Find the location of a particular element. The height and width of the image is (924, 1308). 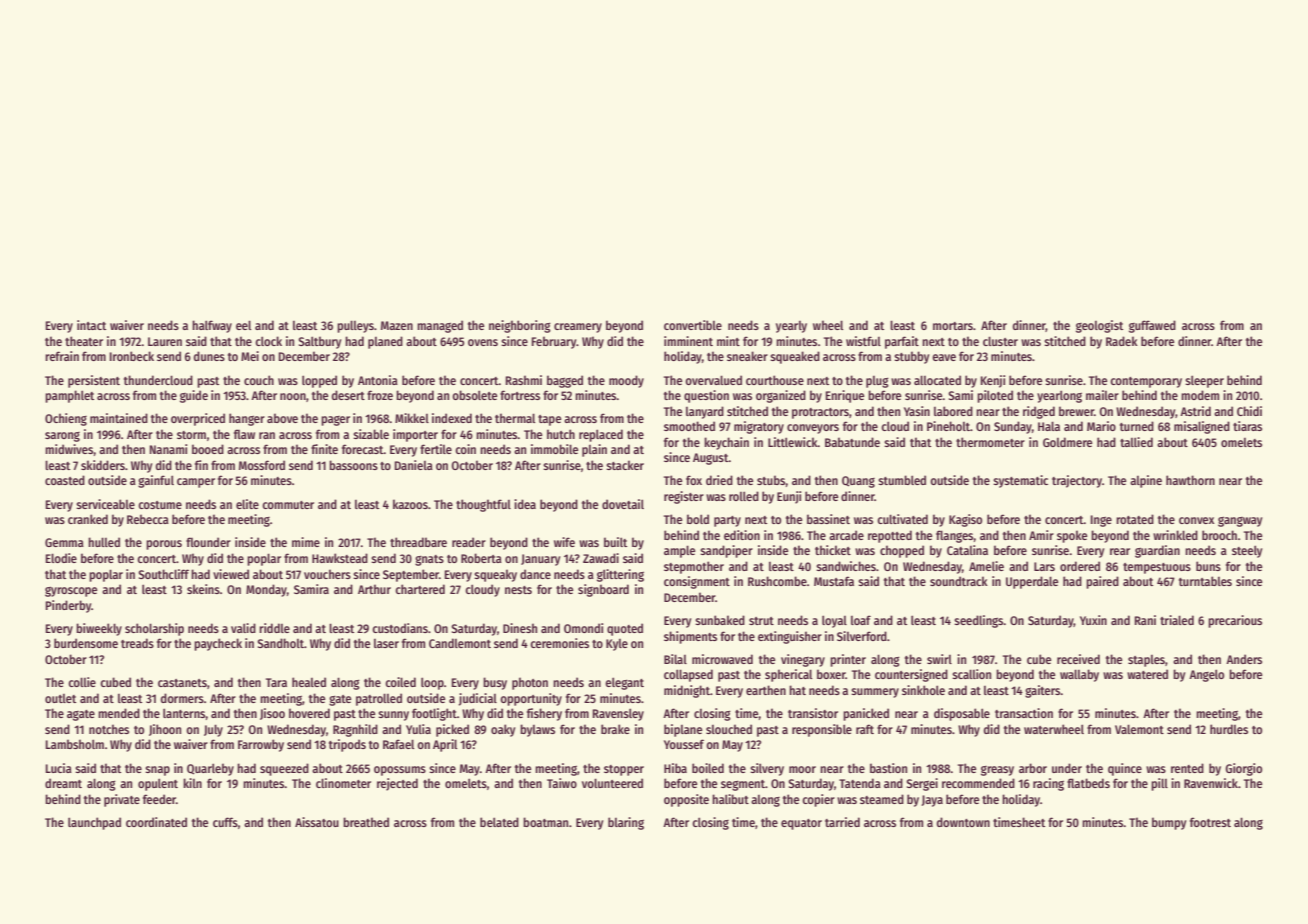

guffawed is located at coordinates (1152, 326).
